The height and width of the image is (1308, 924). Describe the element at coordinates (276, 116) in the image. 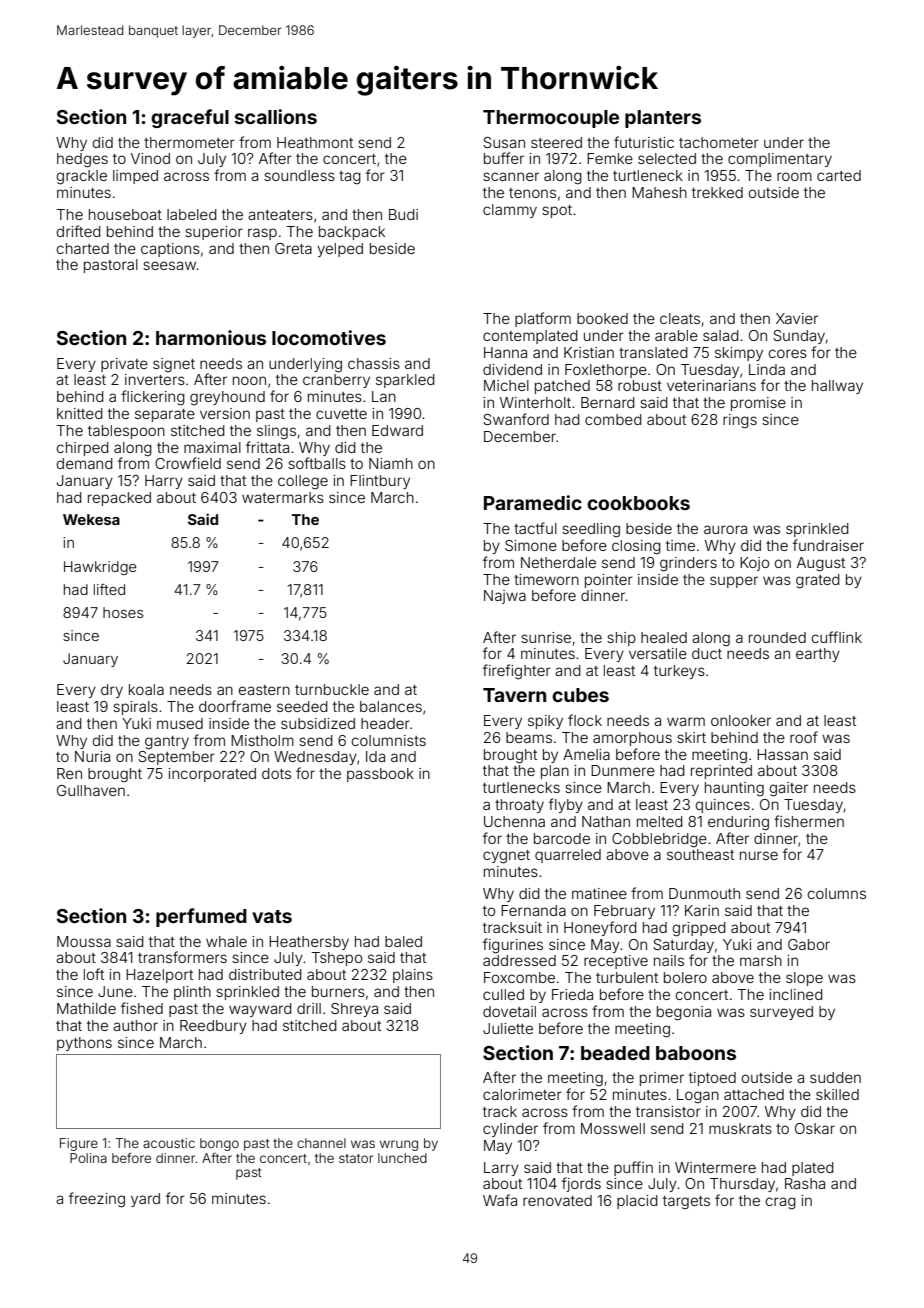

I see `scallions` at that location.
